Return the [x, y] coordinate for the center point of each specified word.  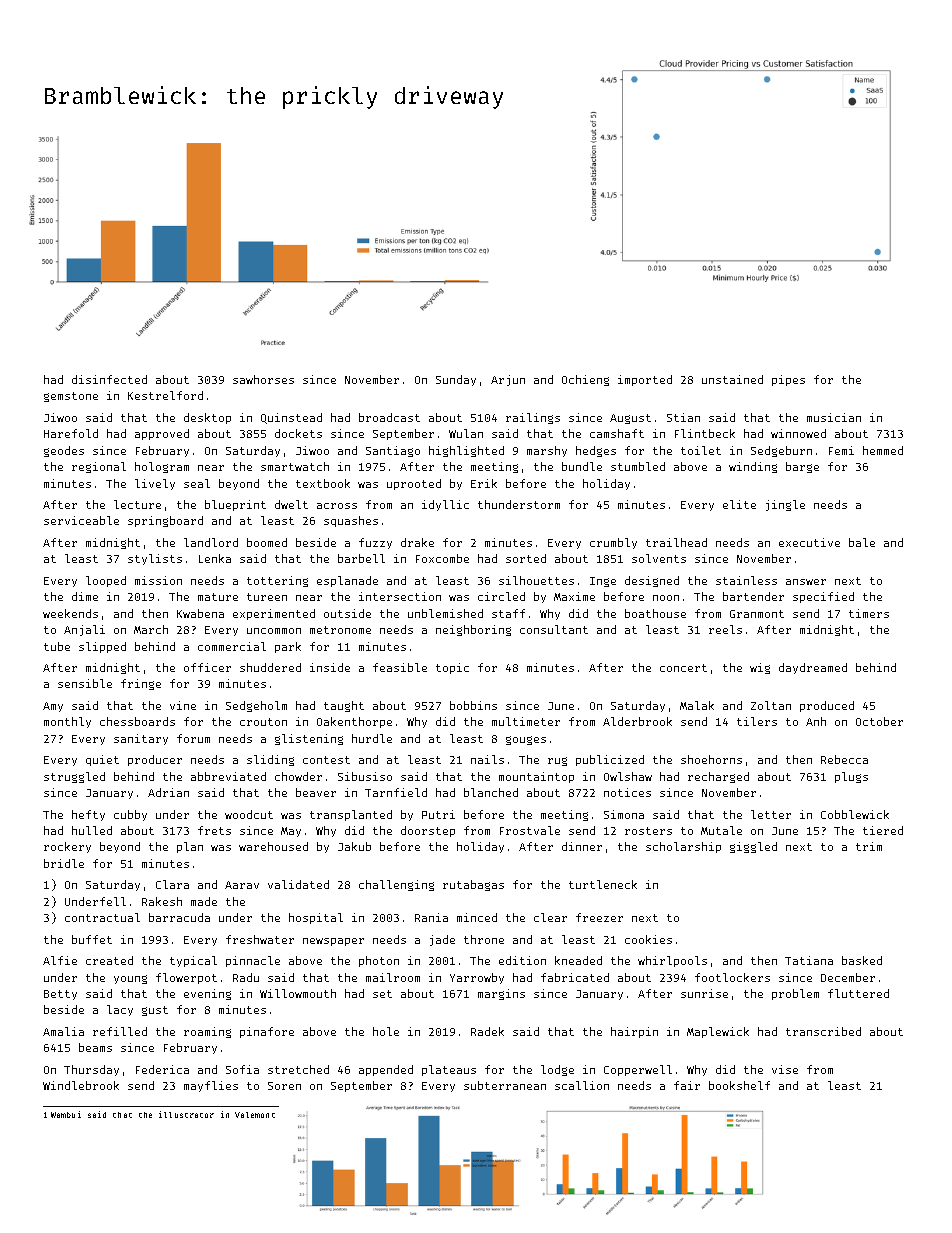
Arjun [508, 380]
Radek [487, 1031]
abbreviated [228, 776]
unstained [732, 379]
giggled [753, 847]
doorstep [428, 831]
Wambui [66, 1114]
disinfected [109, 379]
